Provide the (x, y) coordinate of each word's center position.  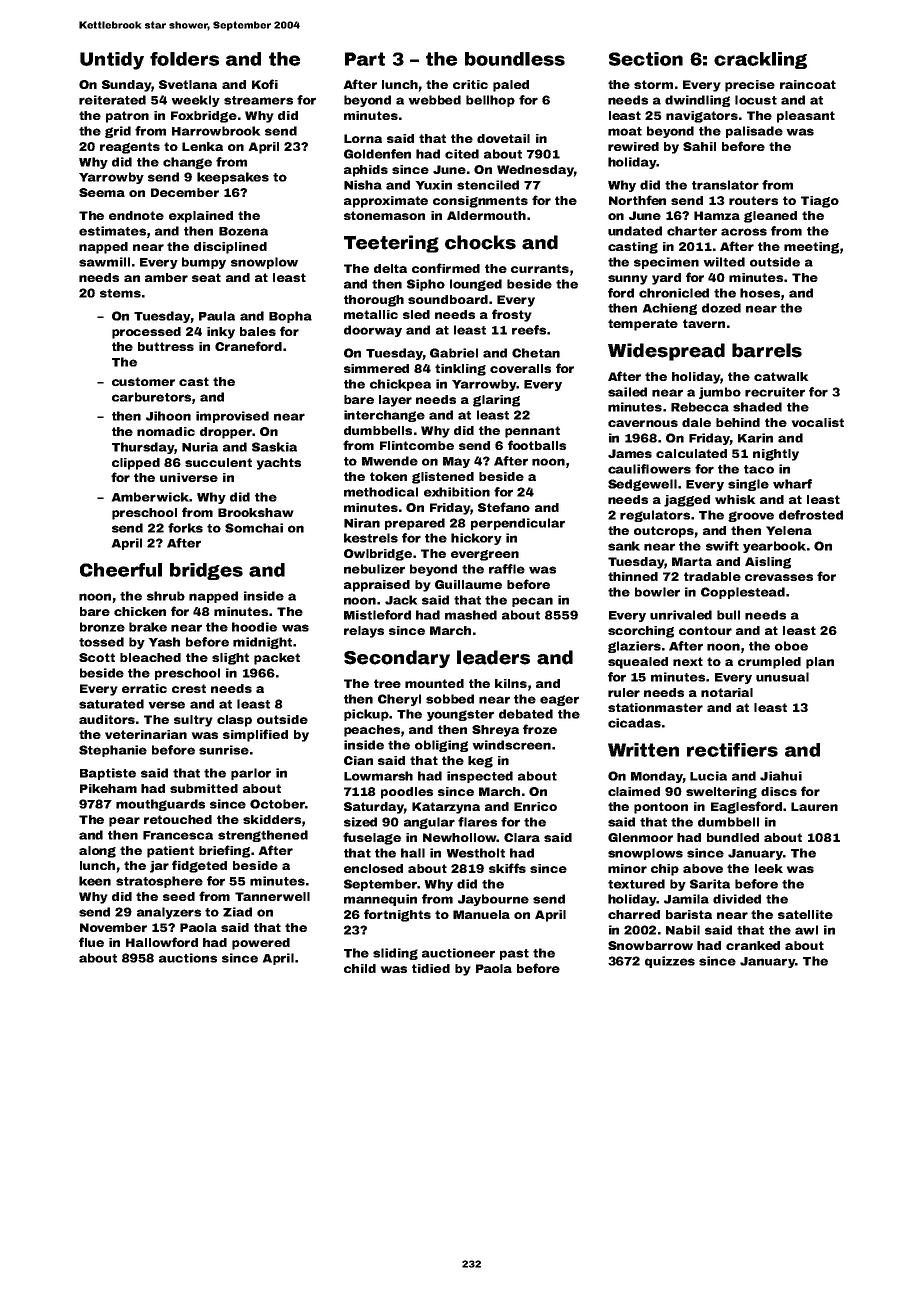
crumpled (769, 663)
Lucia (708, 776)
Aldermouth (486, 215)
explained (201, 217)
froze (540, 729)
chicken (140, 611)
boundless (515, 59)
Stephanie (113, 751)
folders (184, 59)
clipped (136, 464)
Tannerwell (272, 896)
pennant (532, 432)
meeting (811, 248)
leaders (493, 657)
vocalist (818, 422)
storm (653, 84)
